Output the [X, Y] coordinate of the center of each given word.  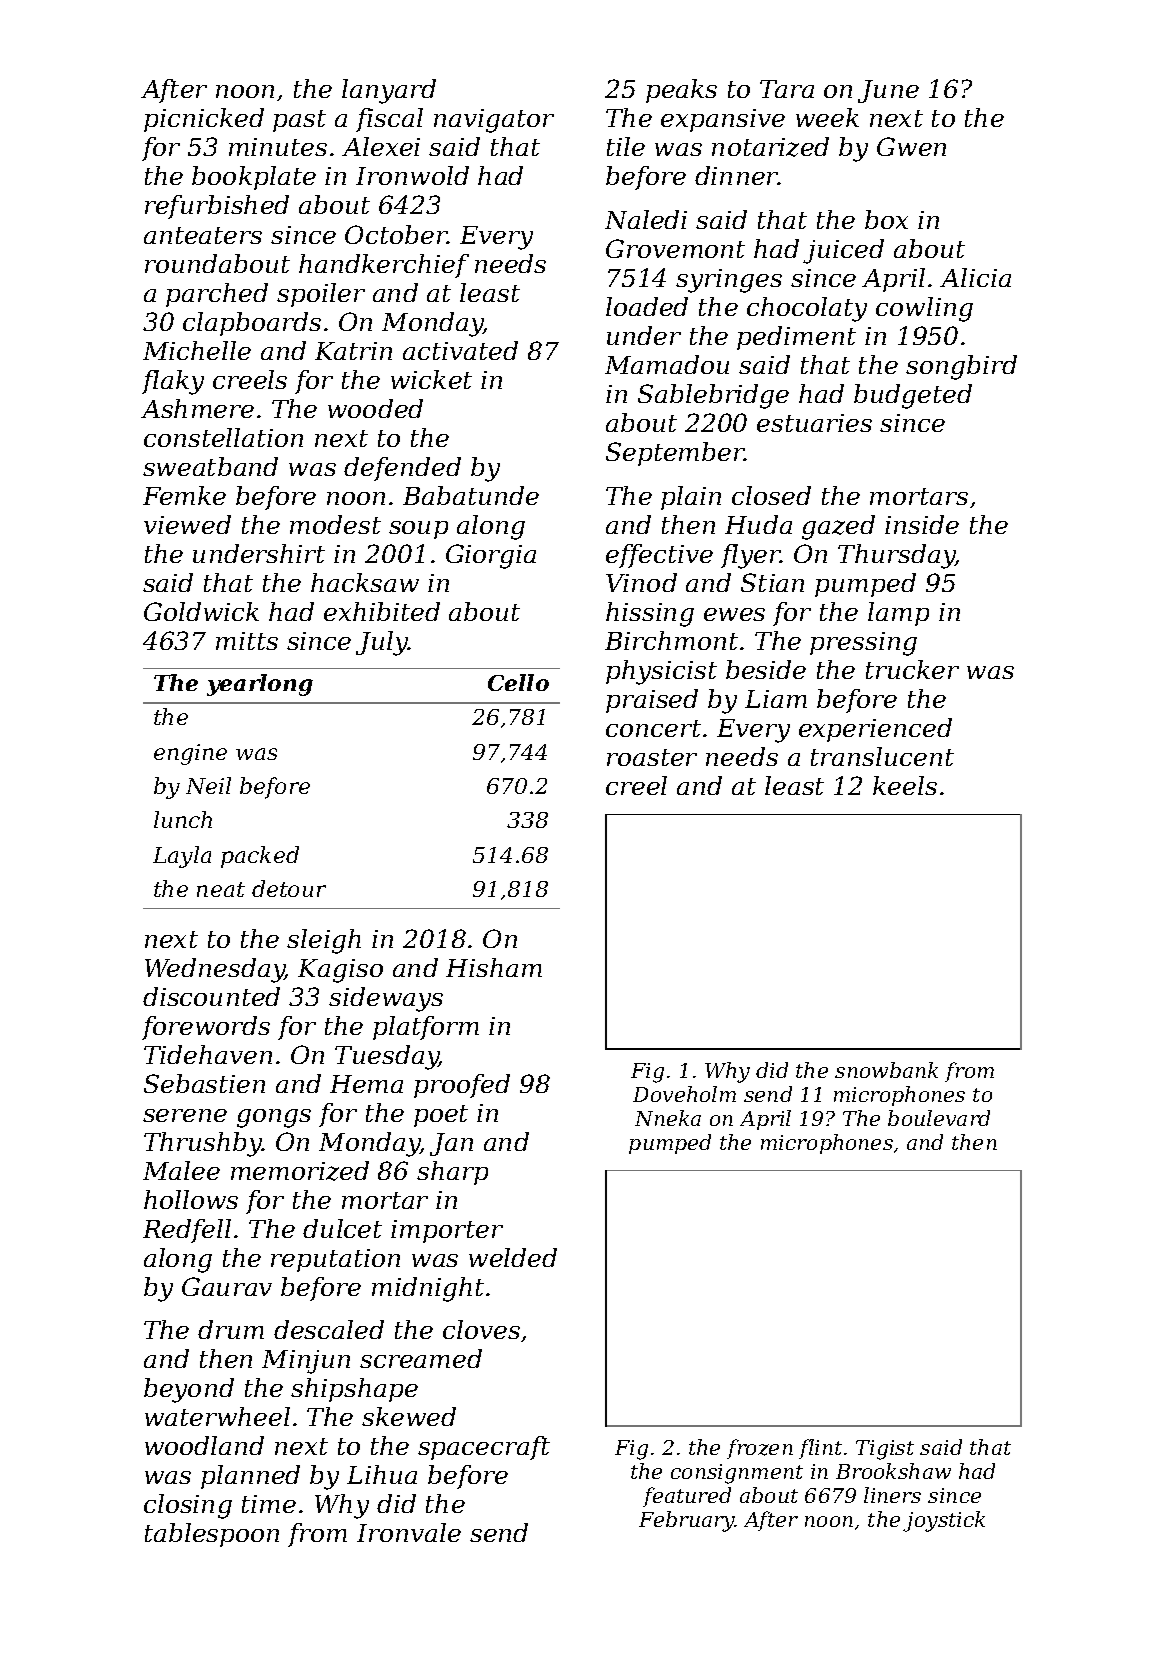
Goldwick [201, 611]
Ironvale [409, 1532]
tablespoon [212, 1535]
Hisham [494, 967]
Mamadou [667, 364]
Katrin [353, 351]
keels [905, 785]
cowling [924, 309]
